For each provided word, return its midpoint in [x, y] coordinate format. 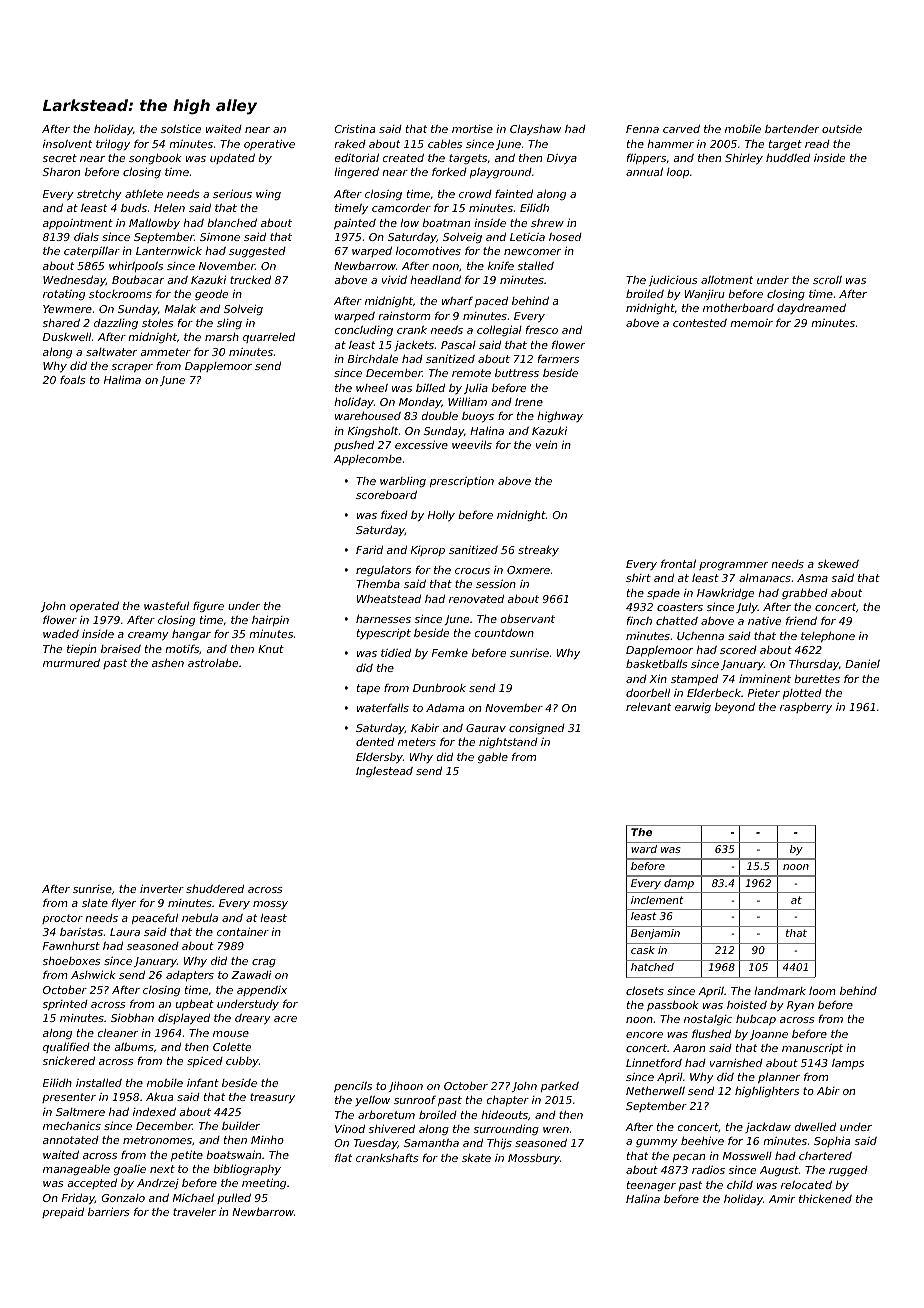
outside [842, 129]
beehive [702, 1140]
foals [73, 379]
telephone [828, 636]
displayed [184, 1019]
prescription [462, 481]
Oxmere [528, 570]
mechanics [72, 1126]
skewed [838, 564]
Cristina [355, 129]
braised [121, 649]
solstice [181, 128]
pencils [353, 1087]
